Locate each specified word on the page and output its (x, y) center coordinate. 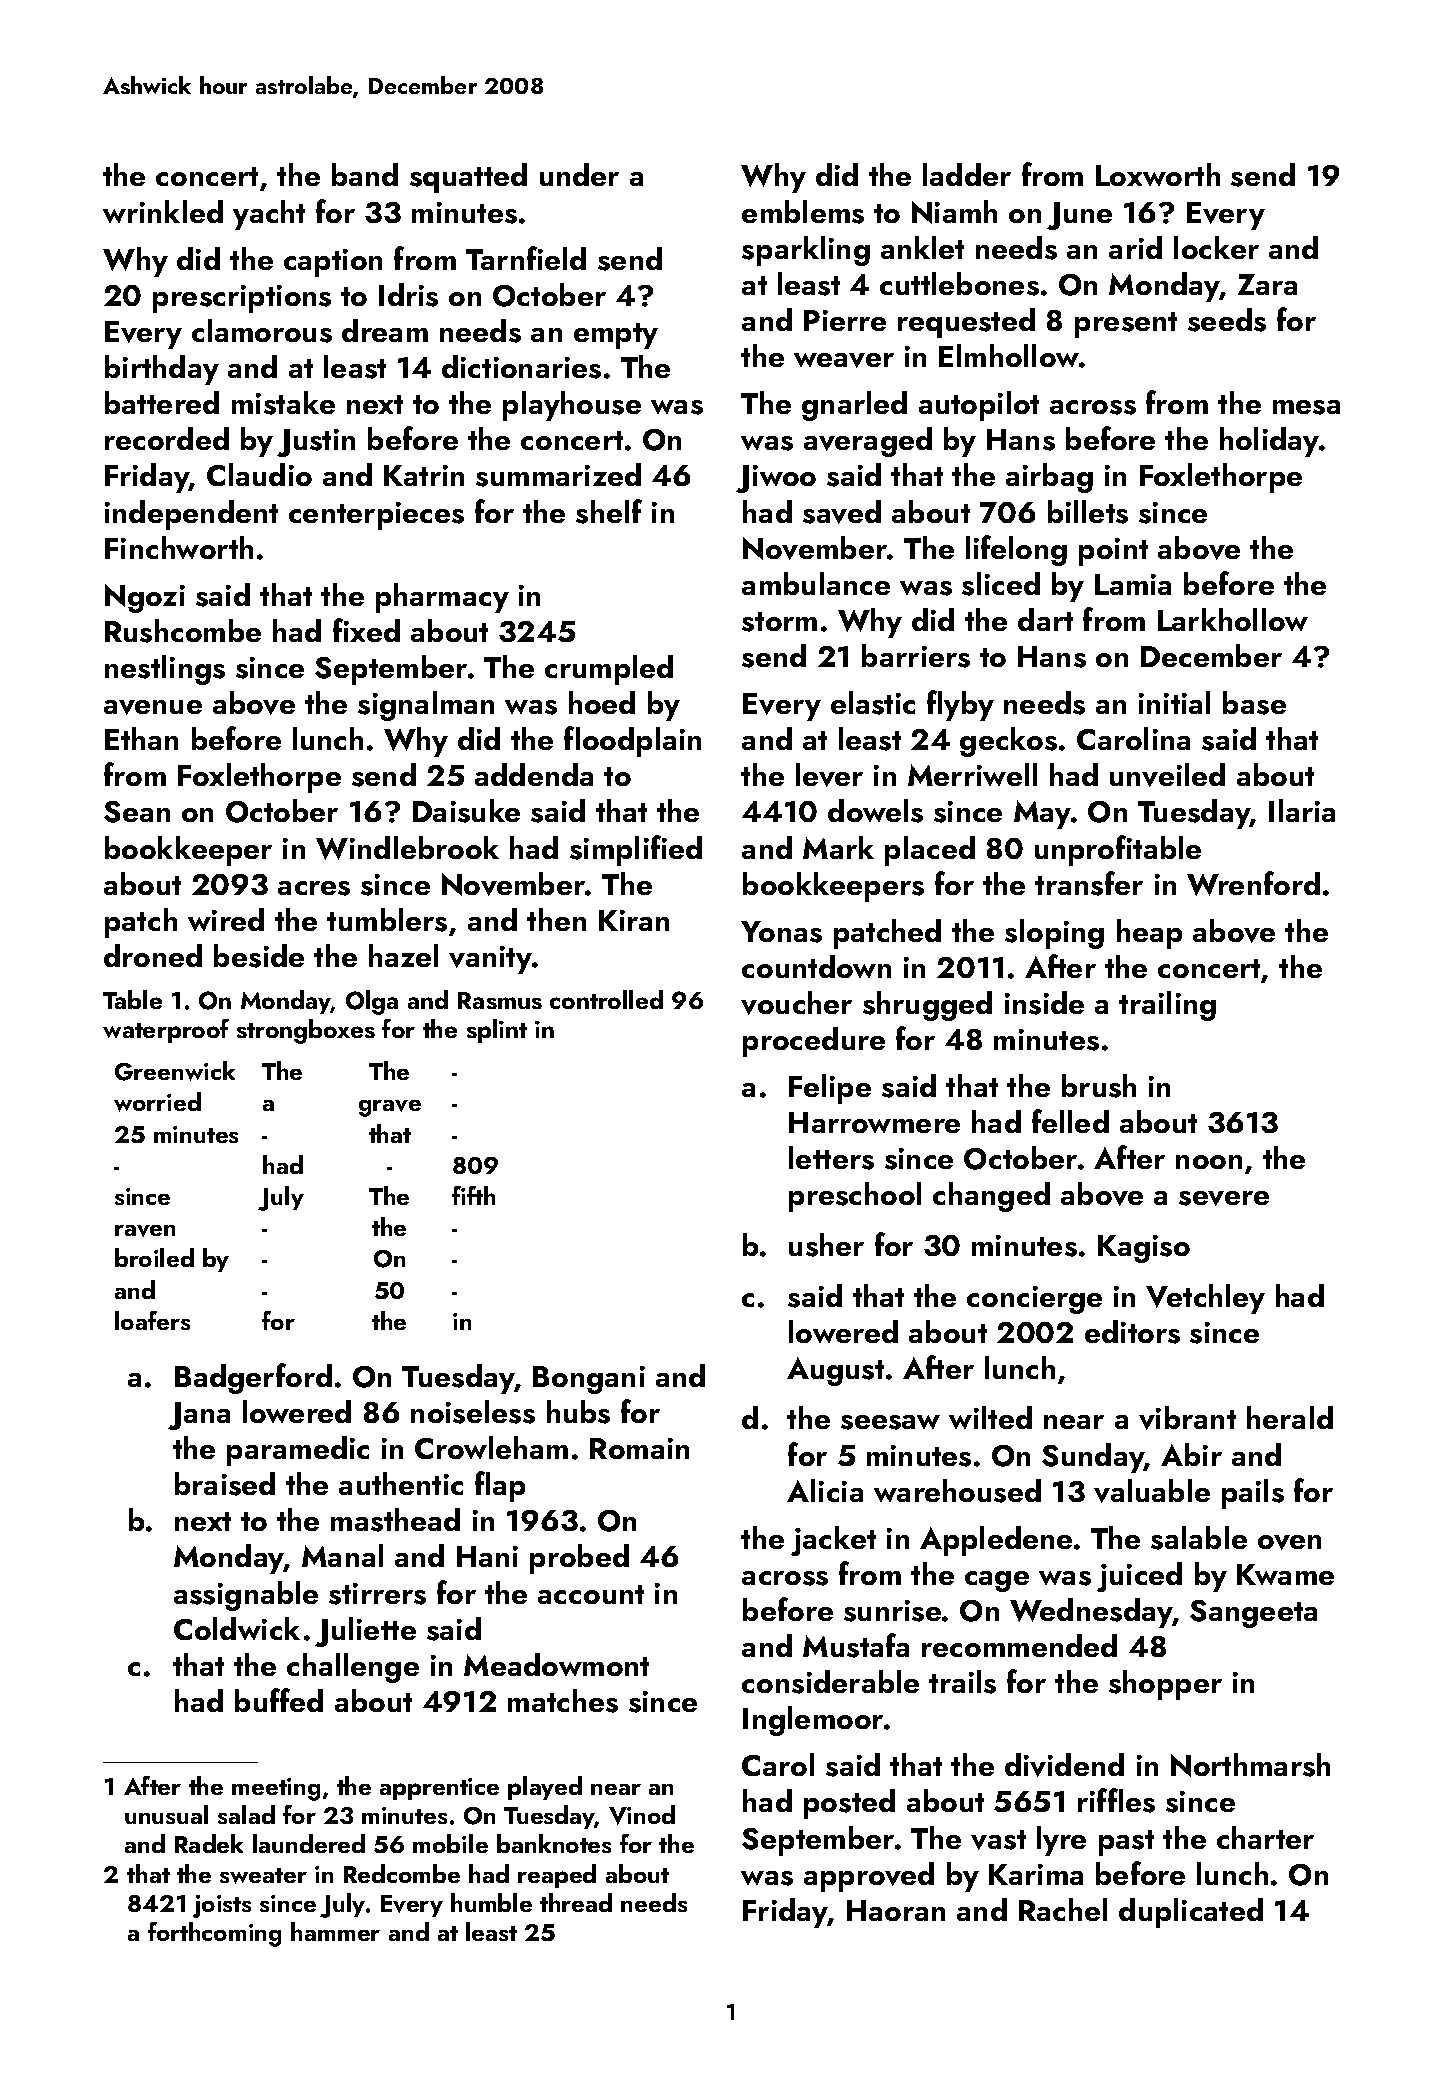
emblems (803, 212)
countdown (816, 966)
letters (831, 1158)
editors (1132, 1332)
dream (385, 330)
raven (145, 1231)
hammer (335, 1931)
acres (314, 888)
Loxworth (1158, 174)
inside (1044, 1003)
